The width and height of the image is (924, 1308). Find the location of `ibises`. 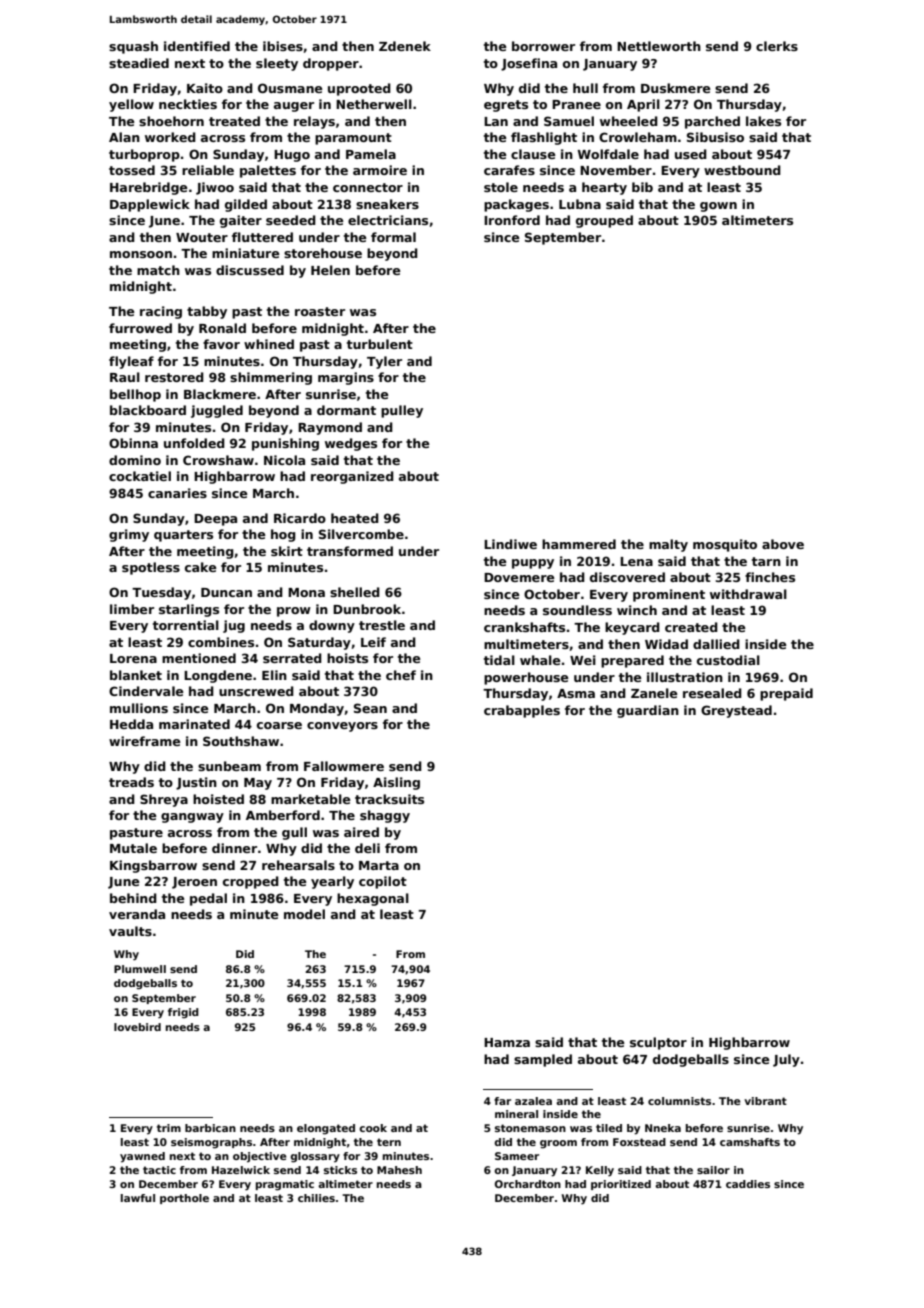

ibises is located at coordinates (283, 46).
